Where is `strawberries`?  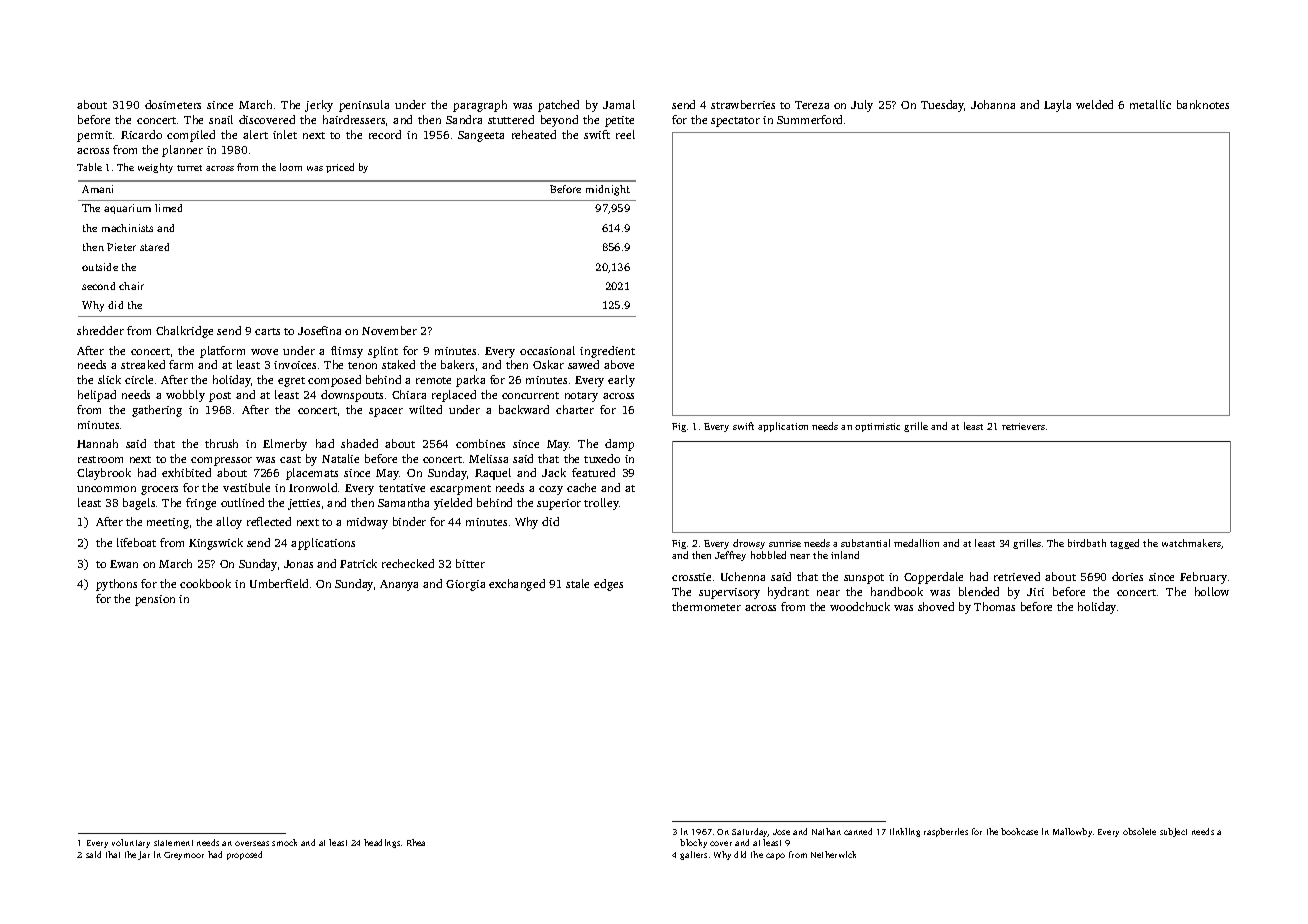 strawberries is located at coordinates (743, 104).
